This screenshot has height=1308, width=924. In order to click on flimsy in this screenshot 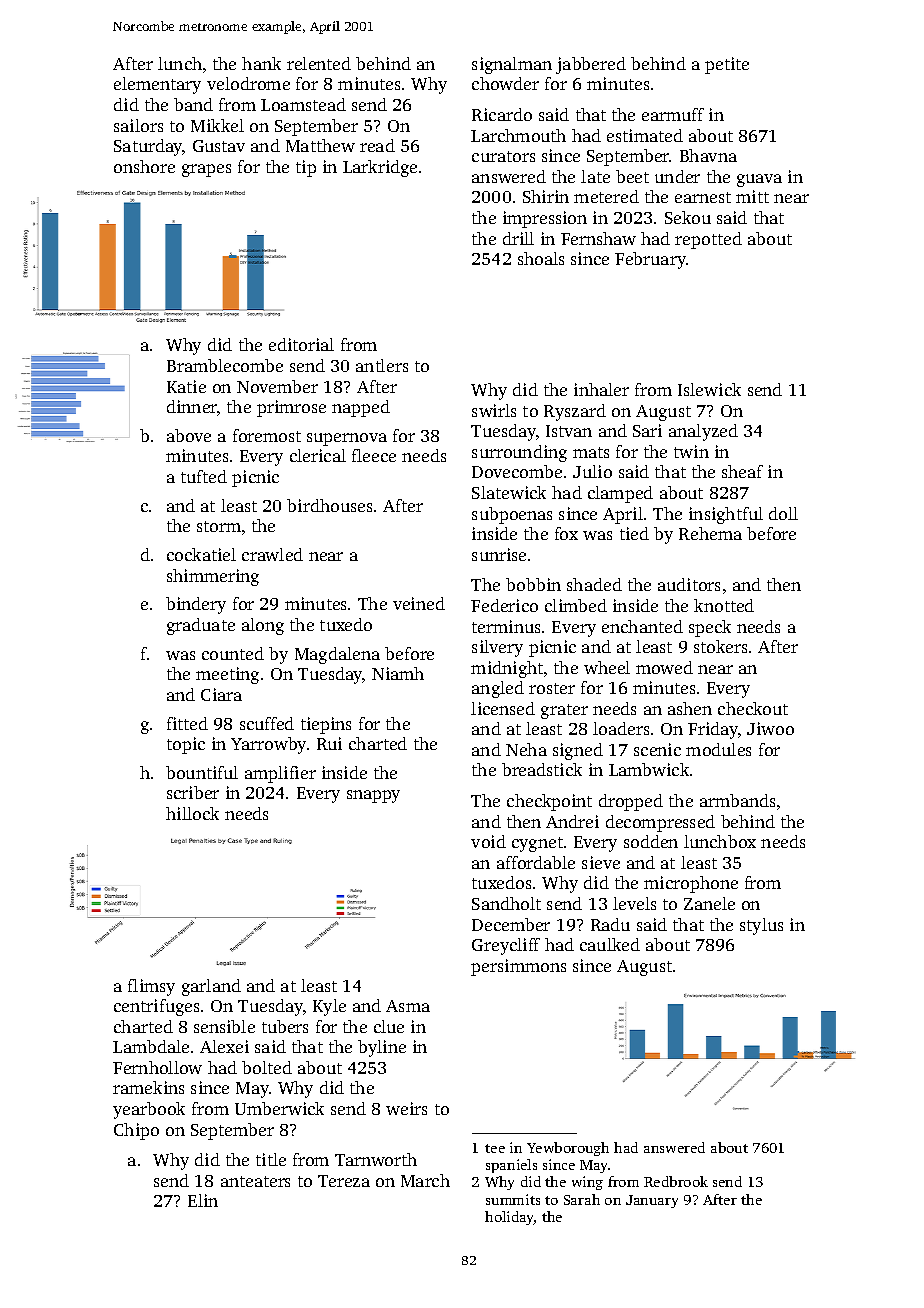, I will do `click(151, 987)`.
